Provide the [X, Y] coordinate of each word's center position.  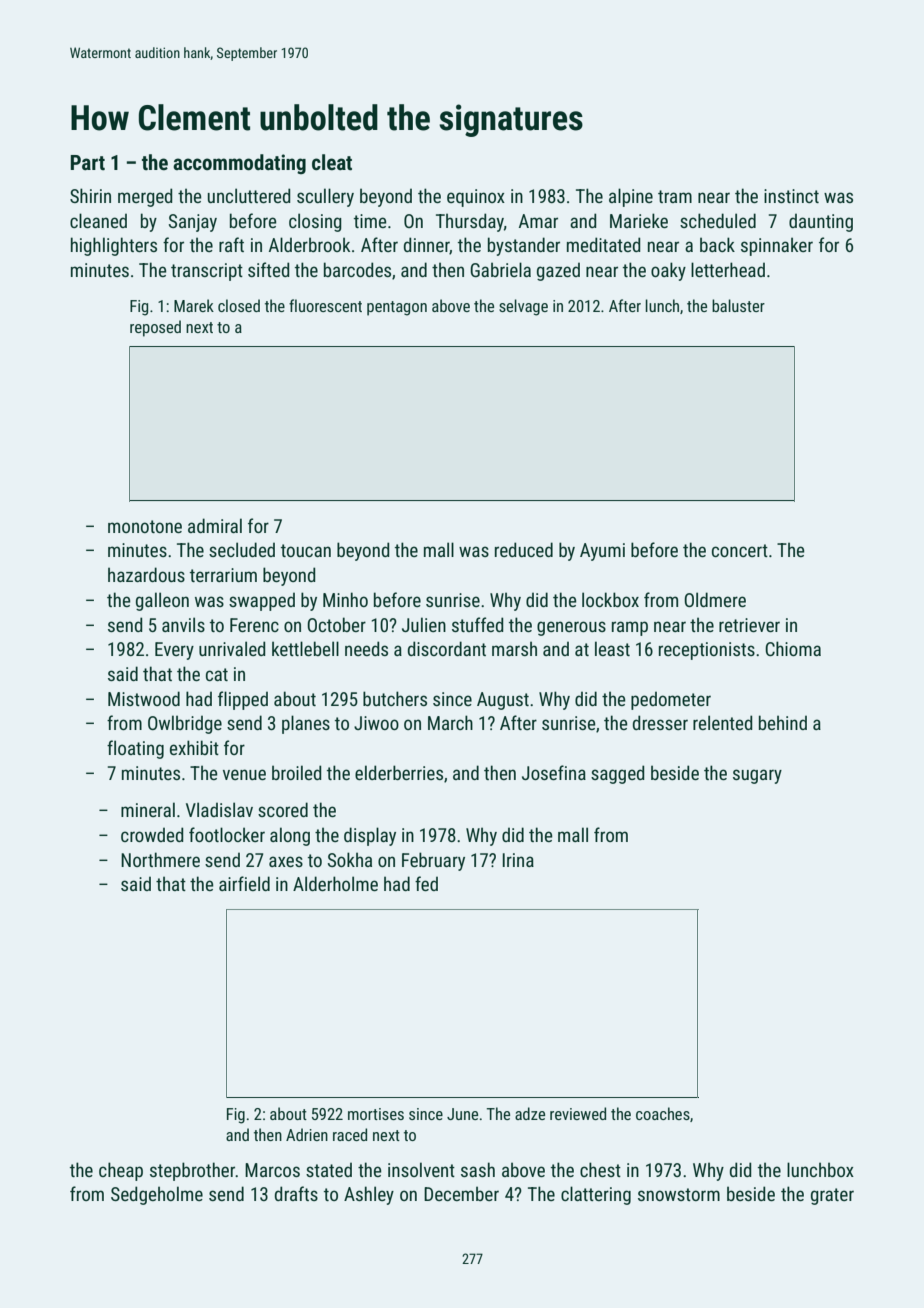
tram [675, 196]
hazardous [146, 574]
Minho [345, 599]
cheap [121, 1171]
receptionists [707, 651]
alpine [631, 197]
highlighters [114, 246]
